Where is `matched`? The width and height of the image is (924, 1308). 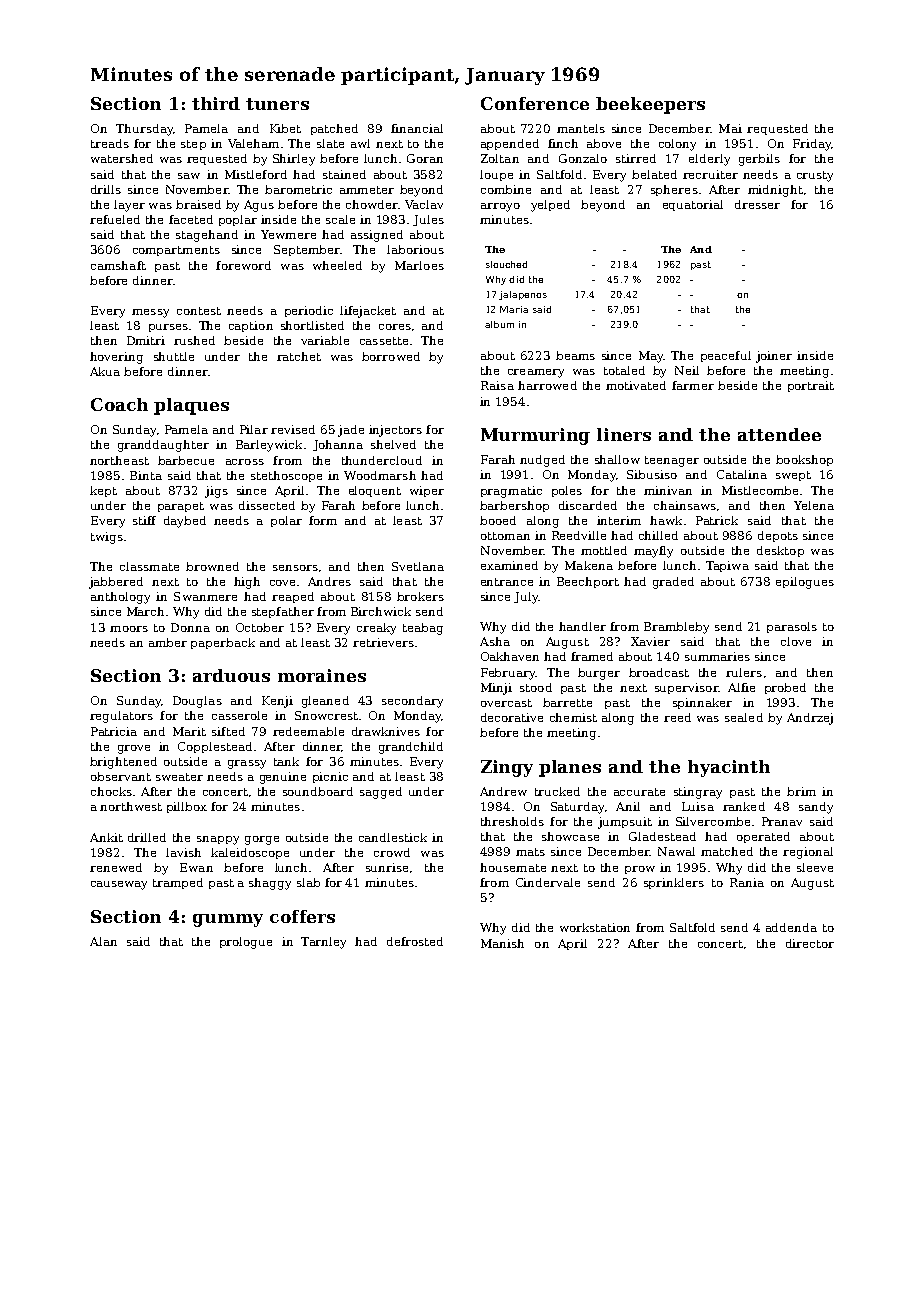 matched is located at coordinates (727, 851).
